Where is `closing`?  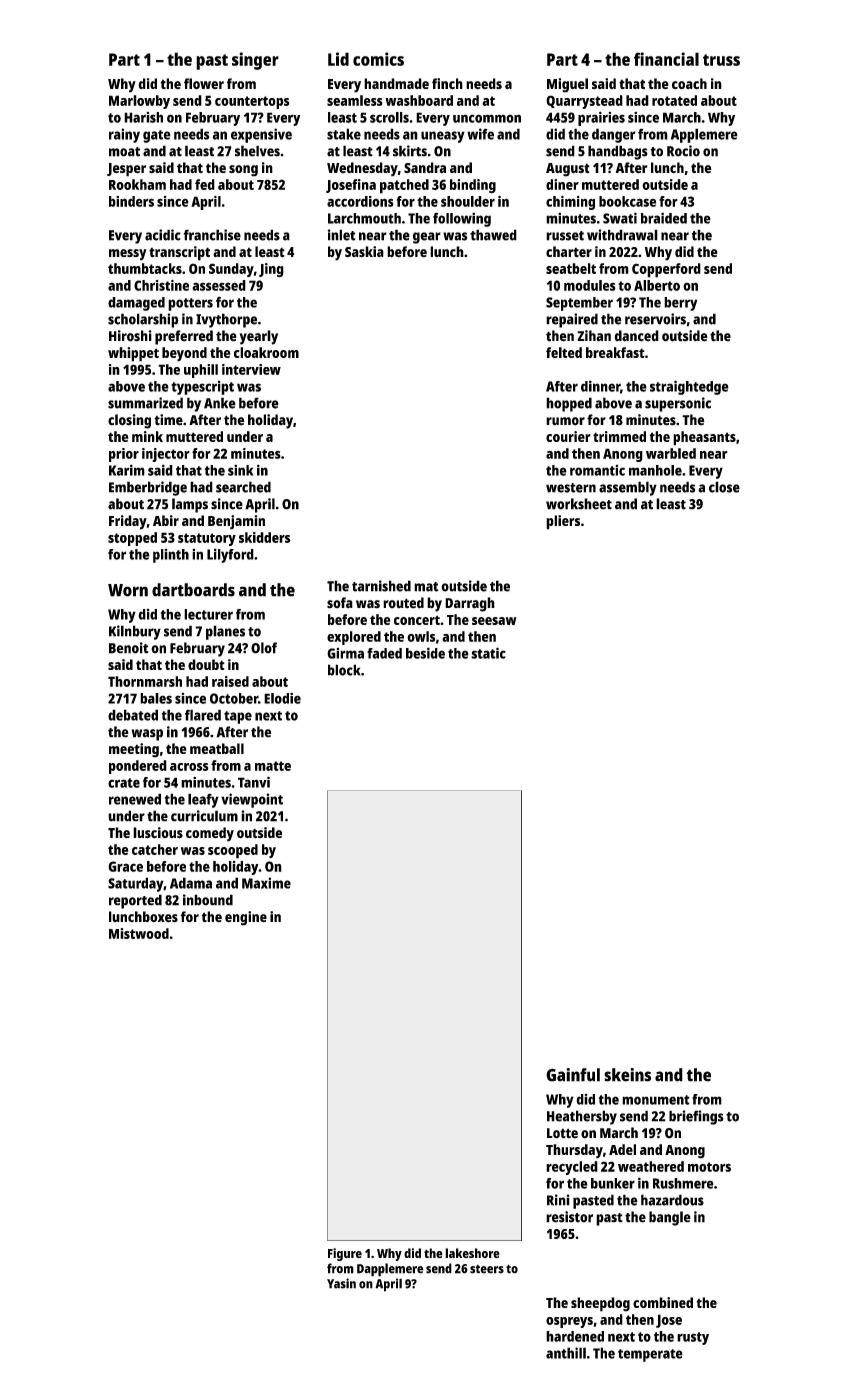 closing is located at coordinates (129, 421).
